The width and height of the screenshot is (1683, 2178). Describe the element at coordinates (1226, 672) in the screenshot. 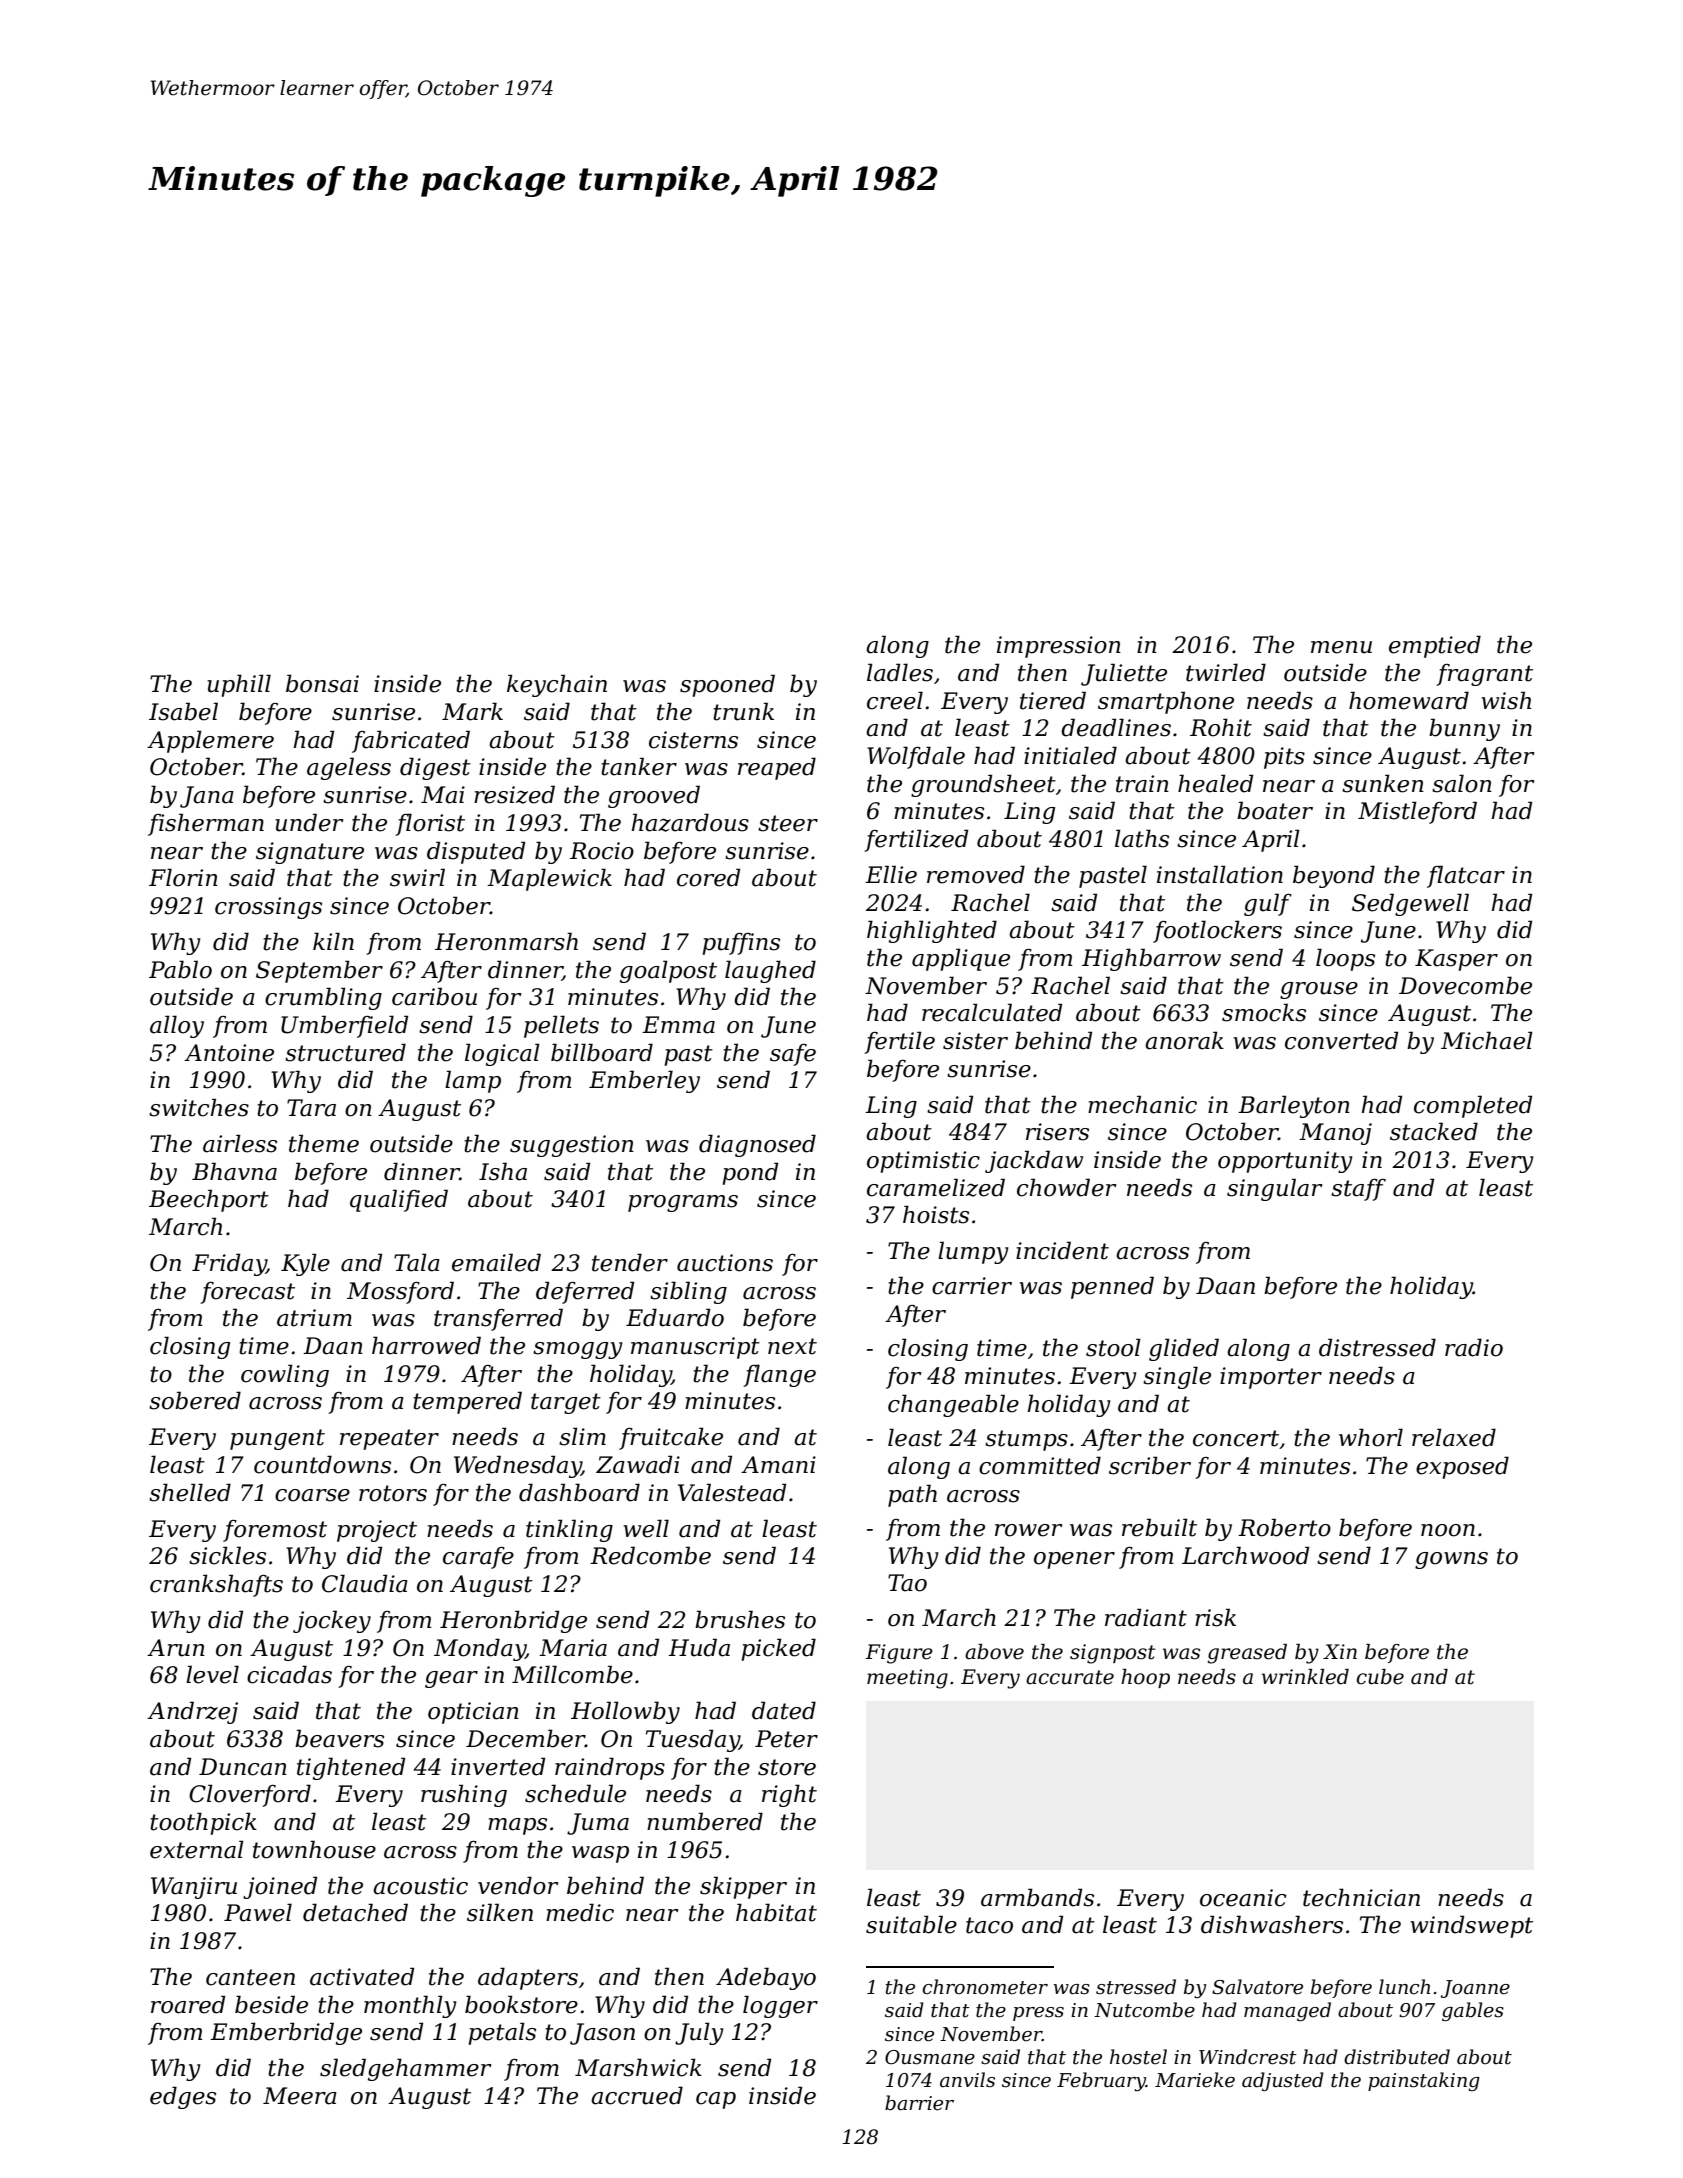

I see `twirled` at that location.
